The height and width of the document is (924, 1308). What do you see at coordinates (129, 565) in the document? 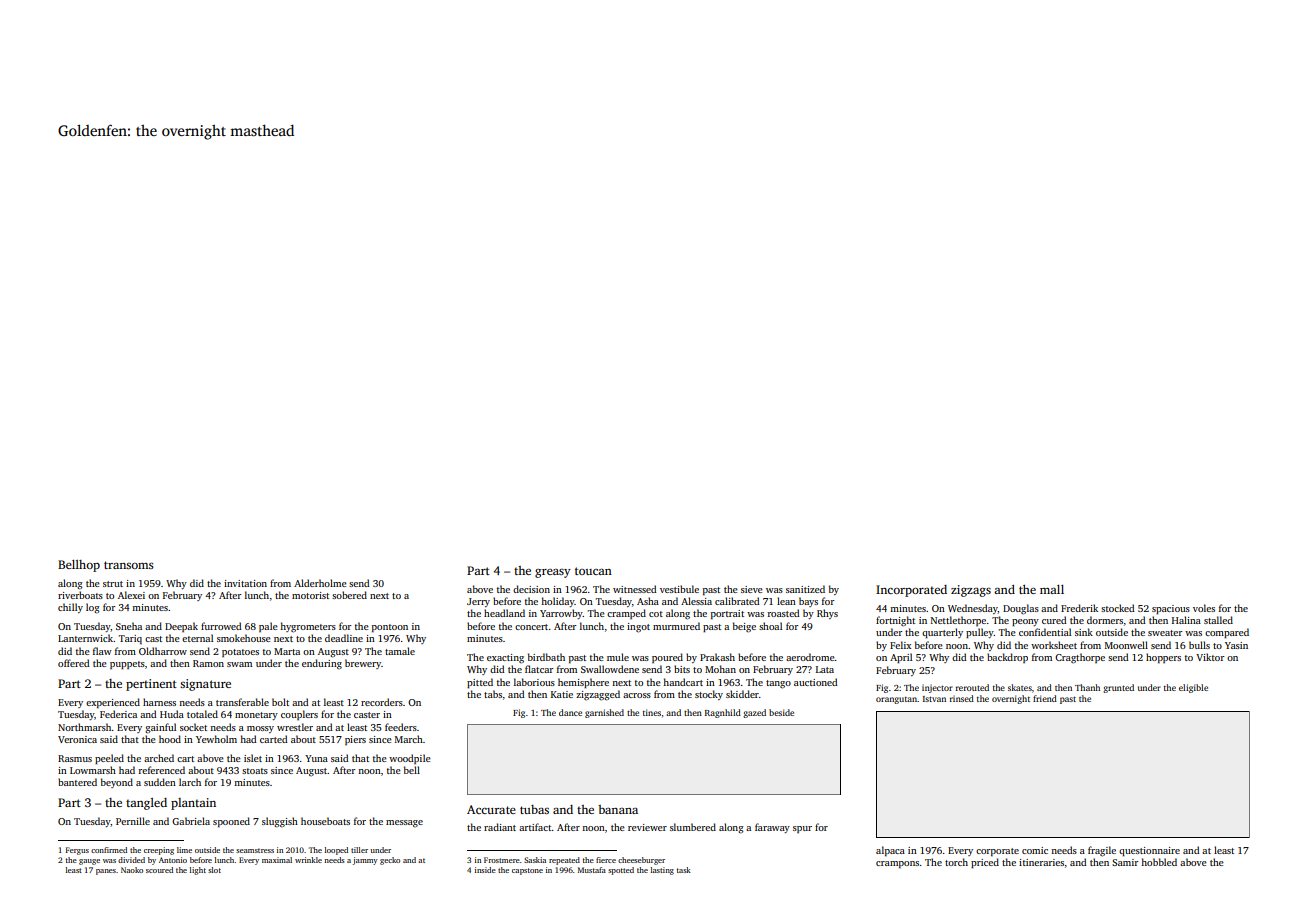
I see `transoms` at bounding box center [129, 565].
